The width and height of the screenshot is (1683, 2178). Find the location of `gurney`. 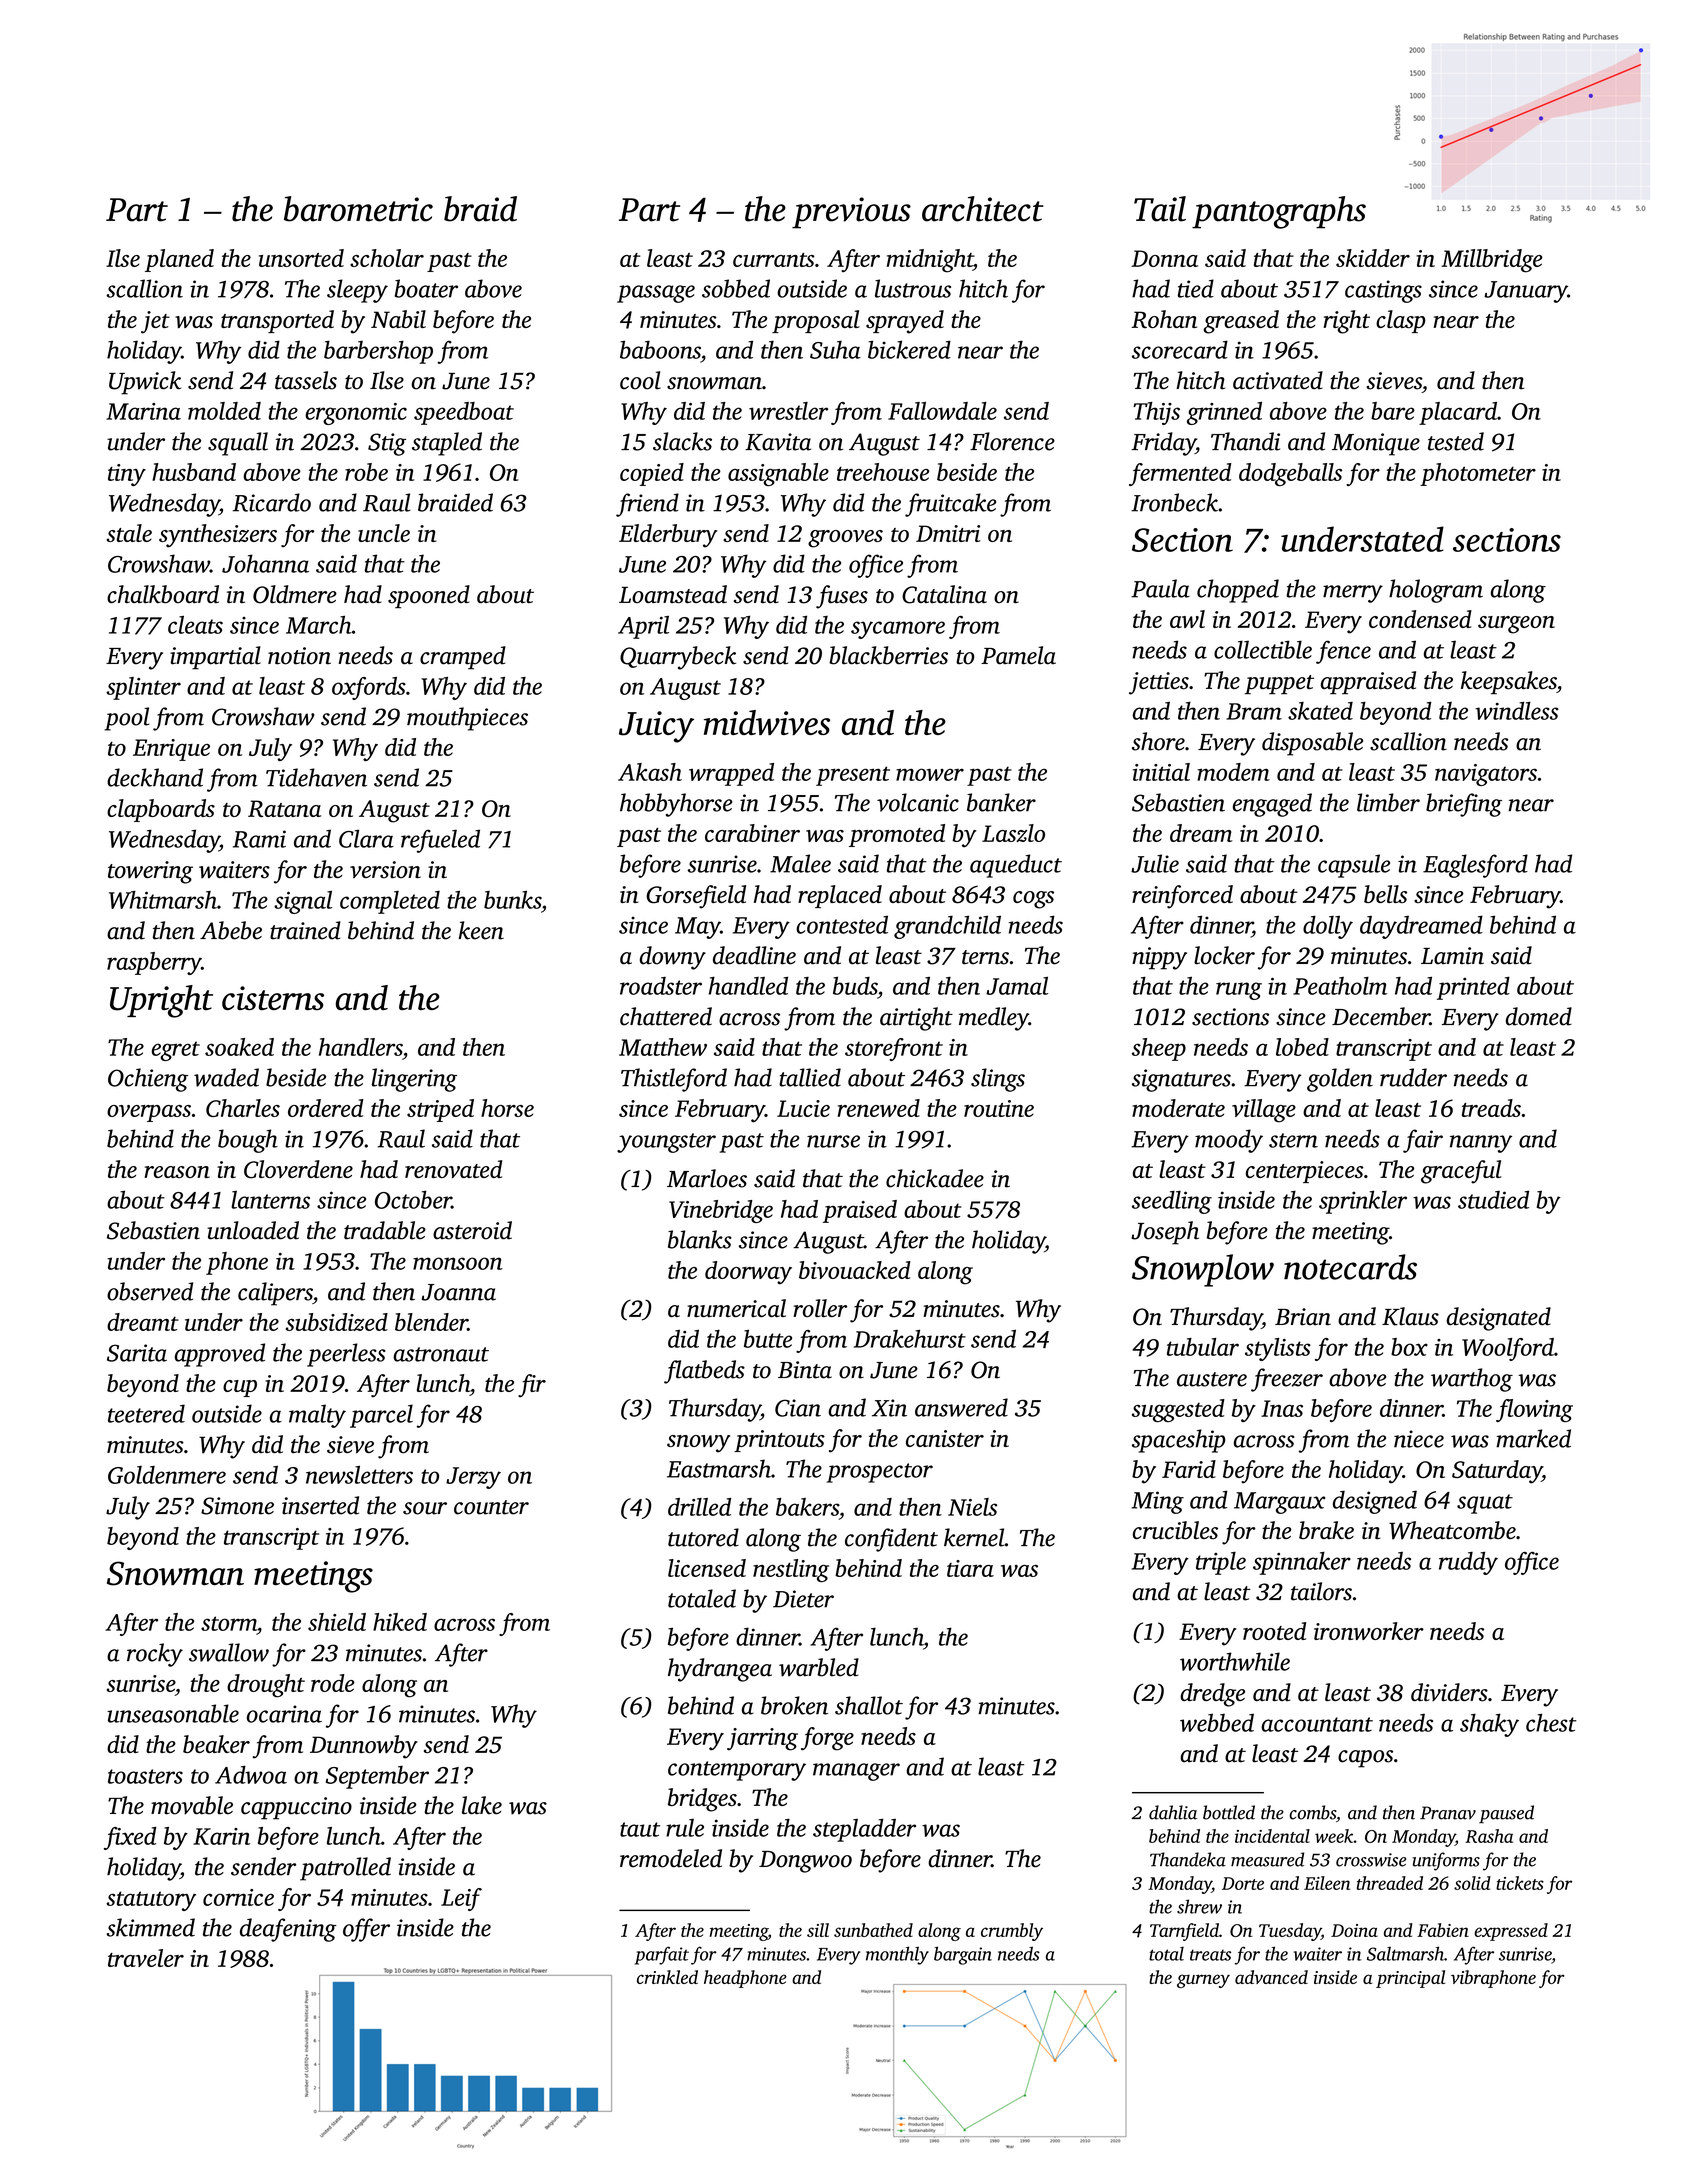

gurney is located at coordinates (1203, 1981).
